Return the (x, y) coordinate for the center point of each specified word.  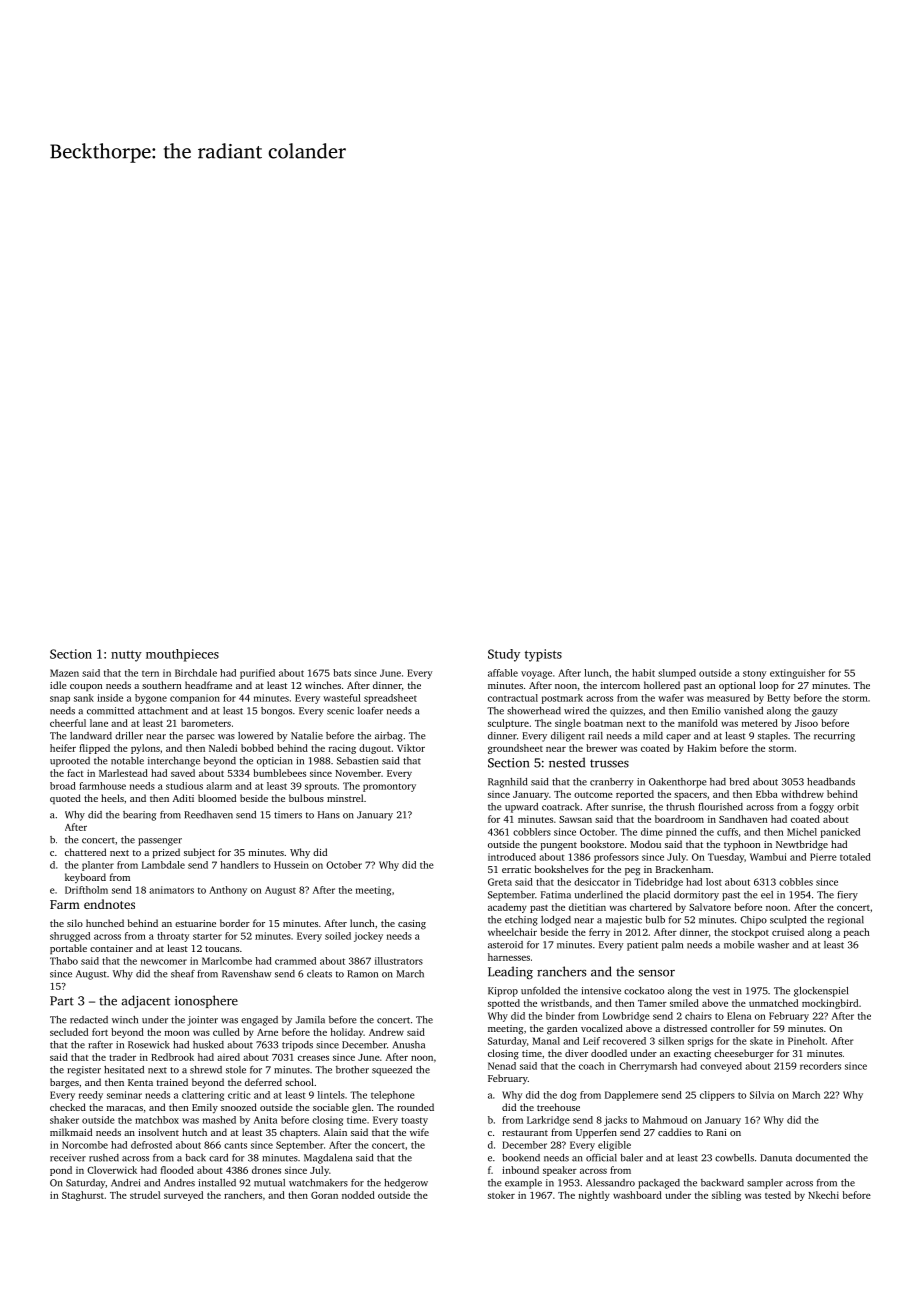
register (84, 1071)
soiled (338, 936)
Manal (546, 1041)
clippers (717, 1096)
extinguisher (797, 674)
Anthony (228, 891)
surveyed (183, 1196)
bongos (276, 712)
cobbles (796, 882)
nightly (594, 1196)
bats (342, 673)
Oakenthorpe (677, 783)
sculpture (508, 724)
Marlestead (123, 773)
